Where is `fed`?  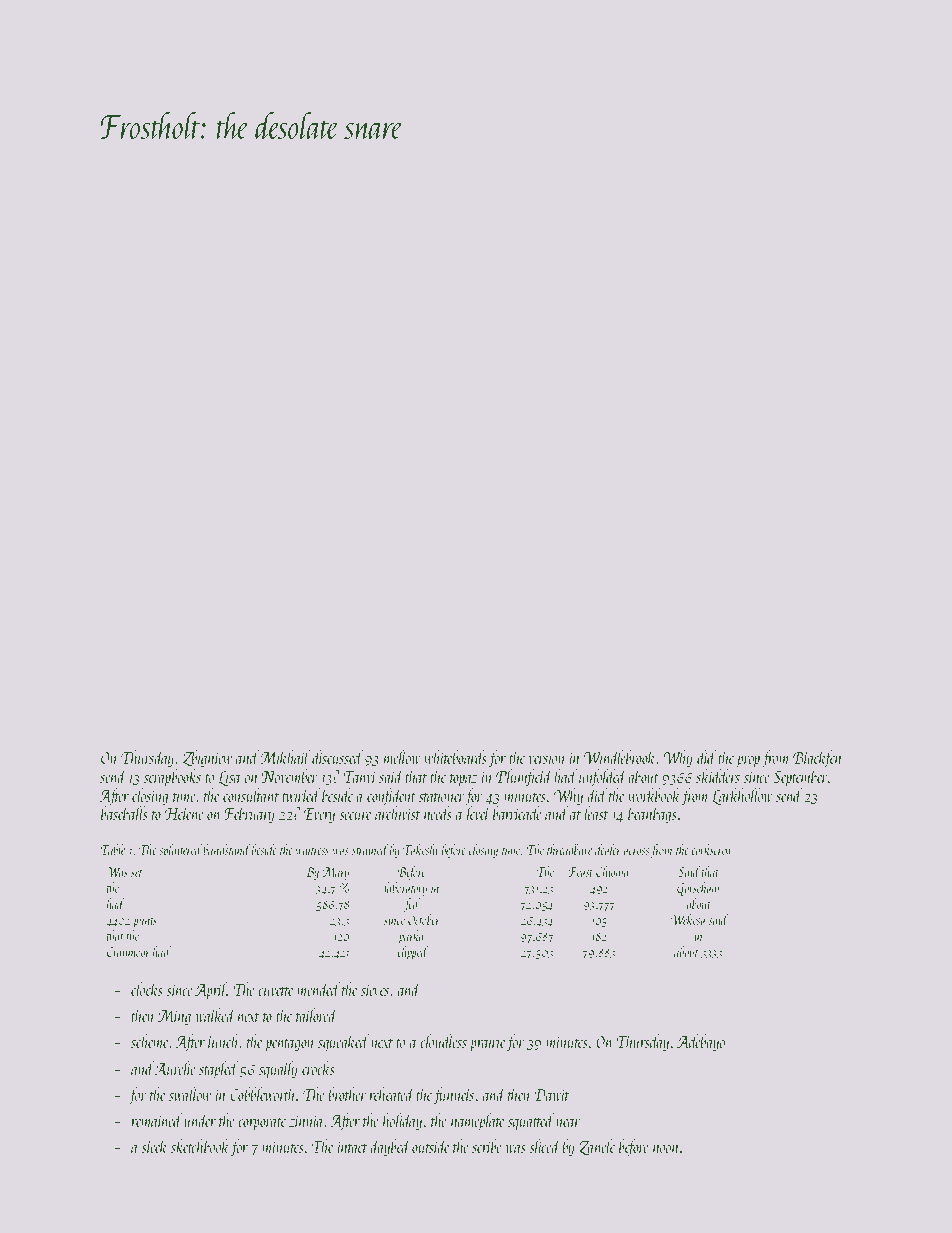 fed is located at coordinates (412, 905).
